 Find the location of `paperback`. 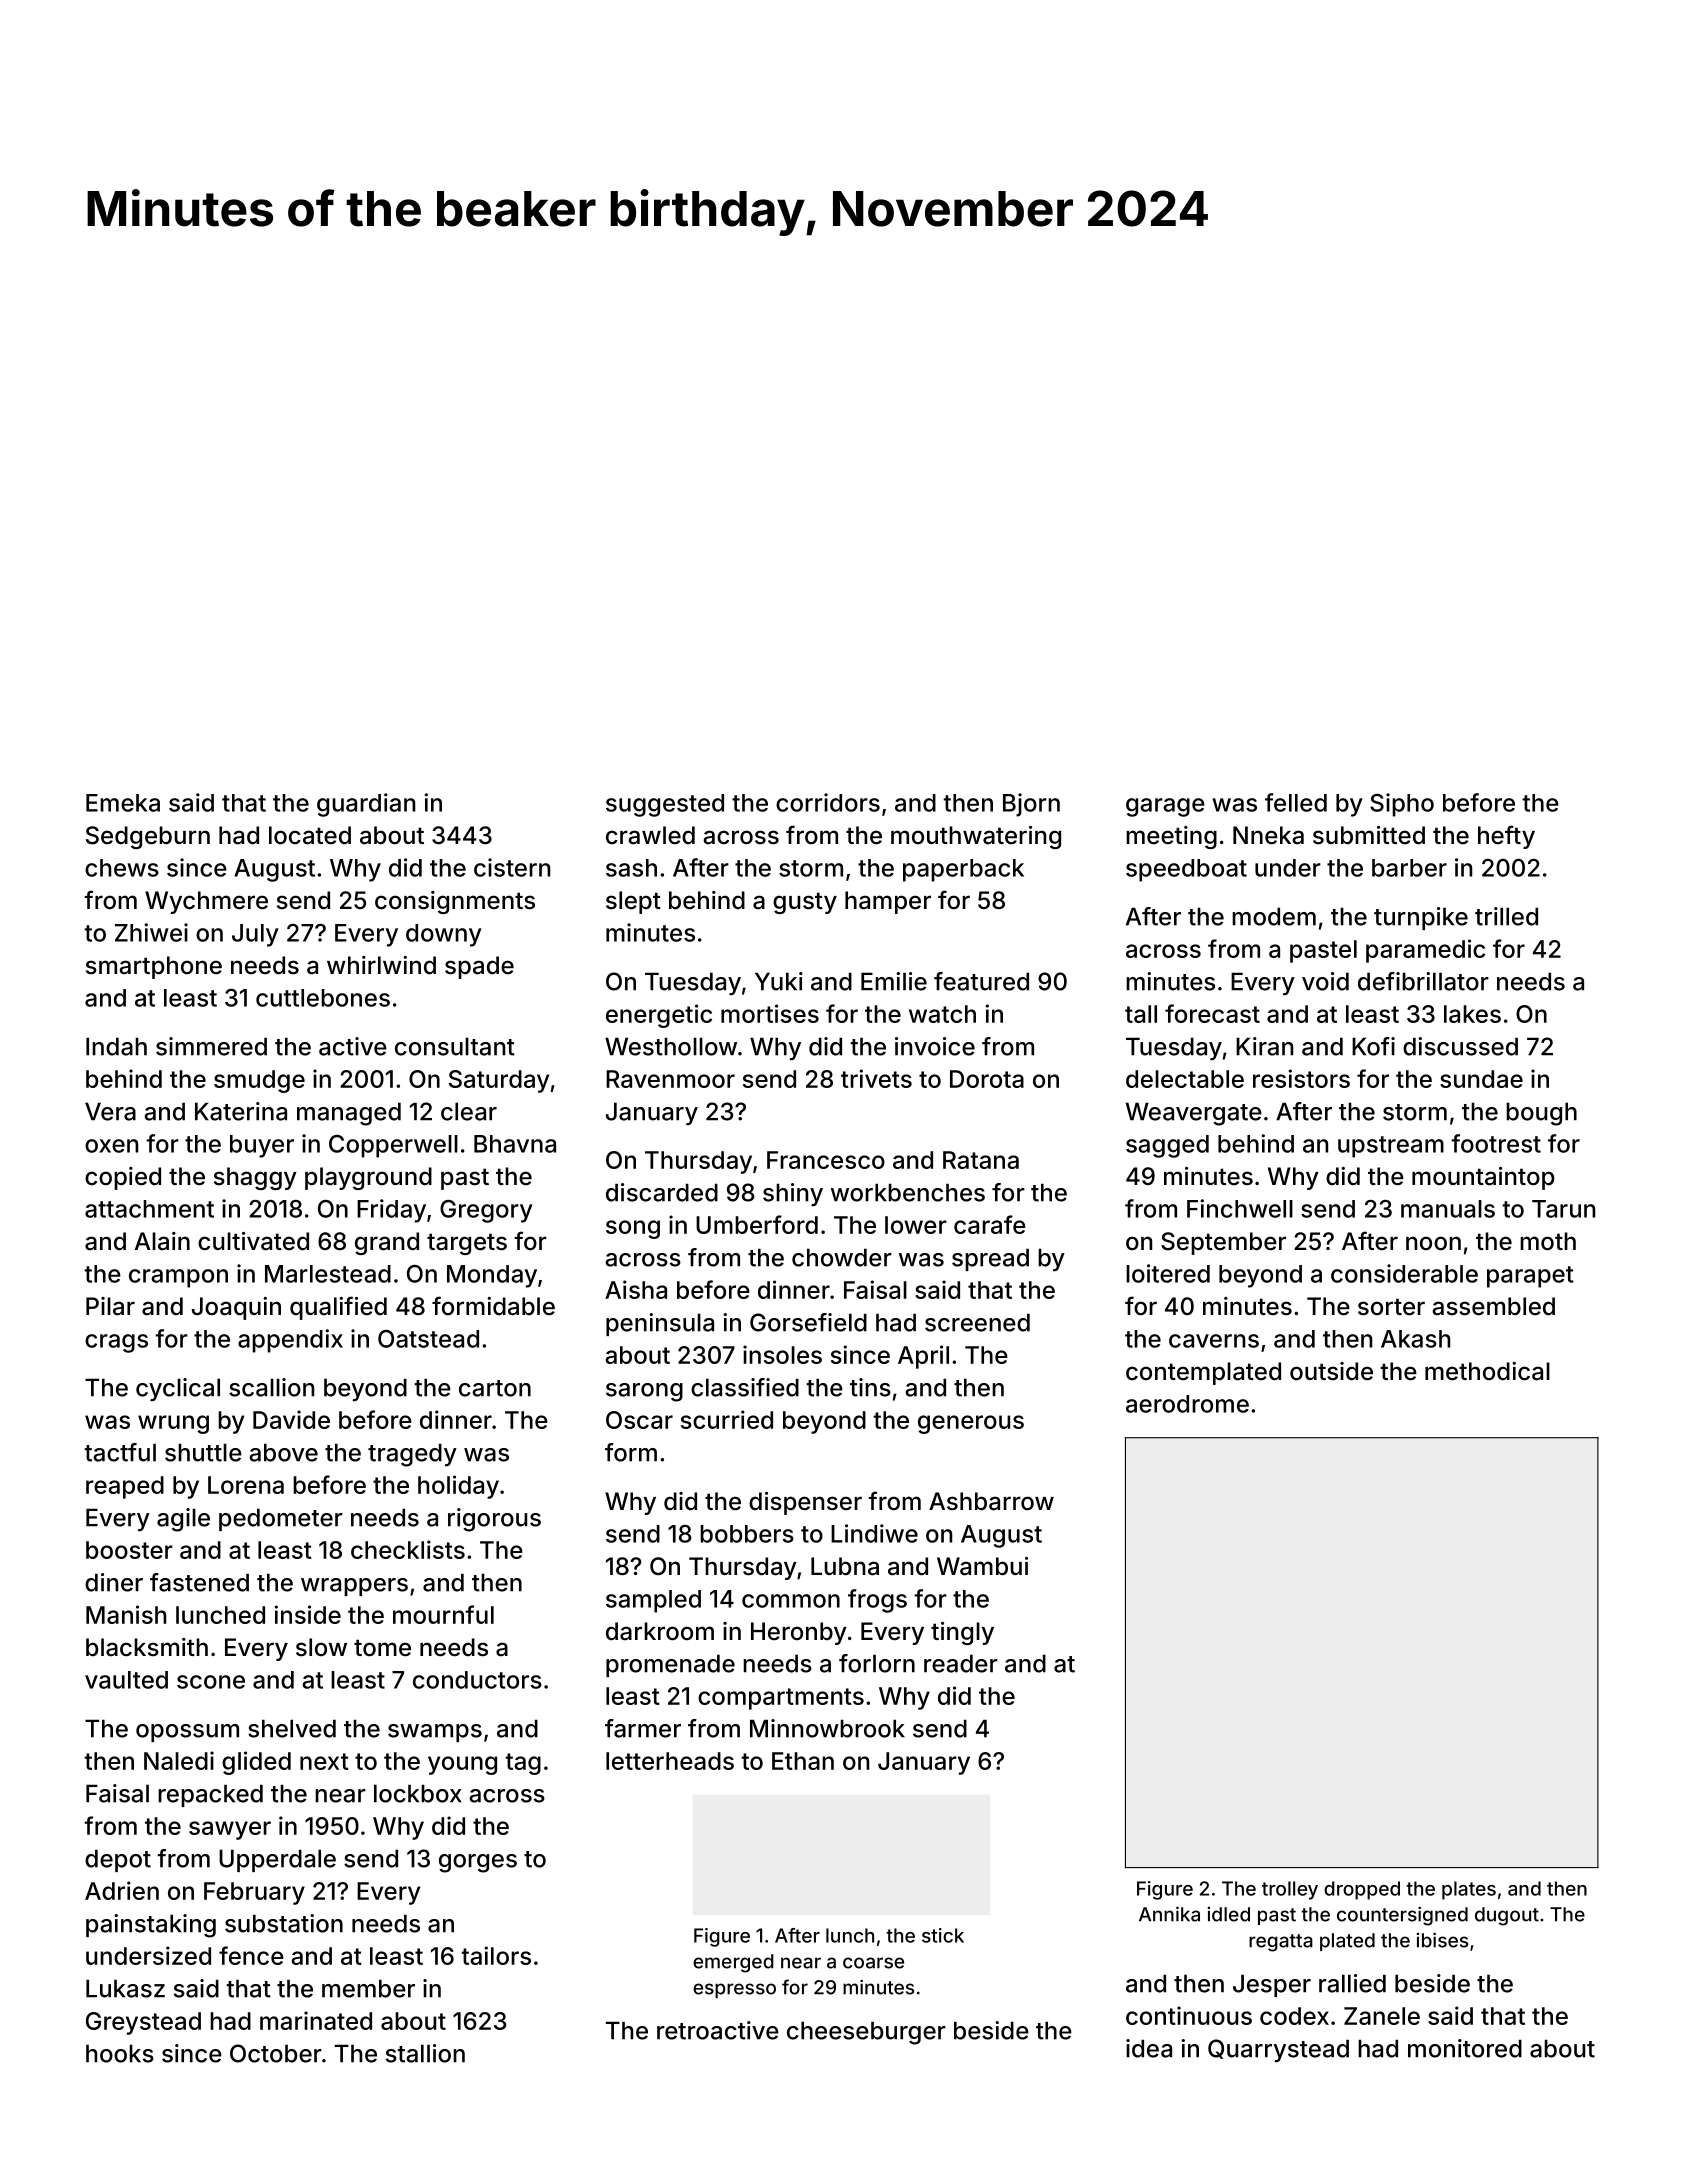

paperback is located at coordinates (963, 870).
